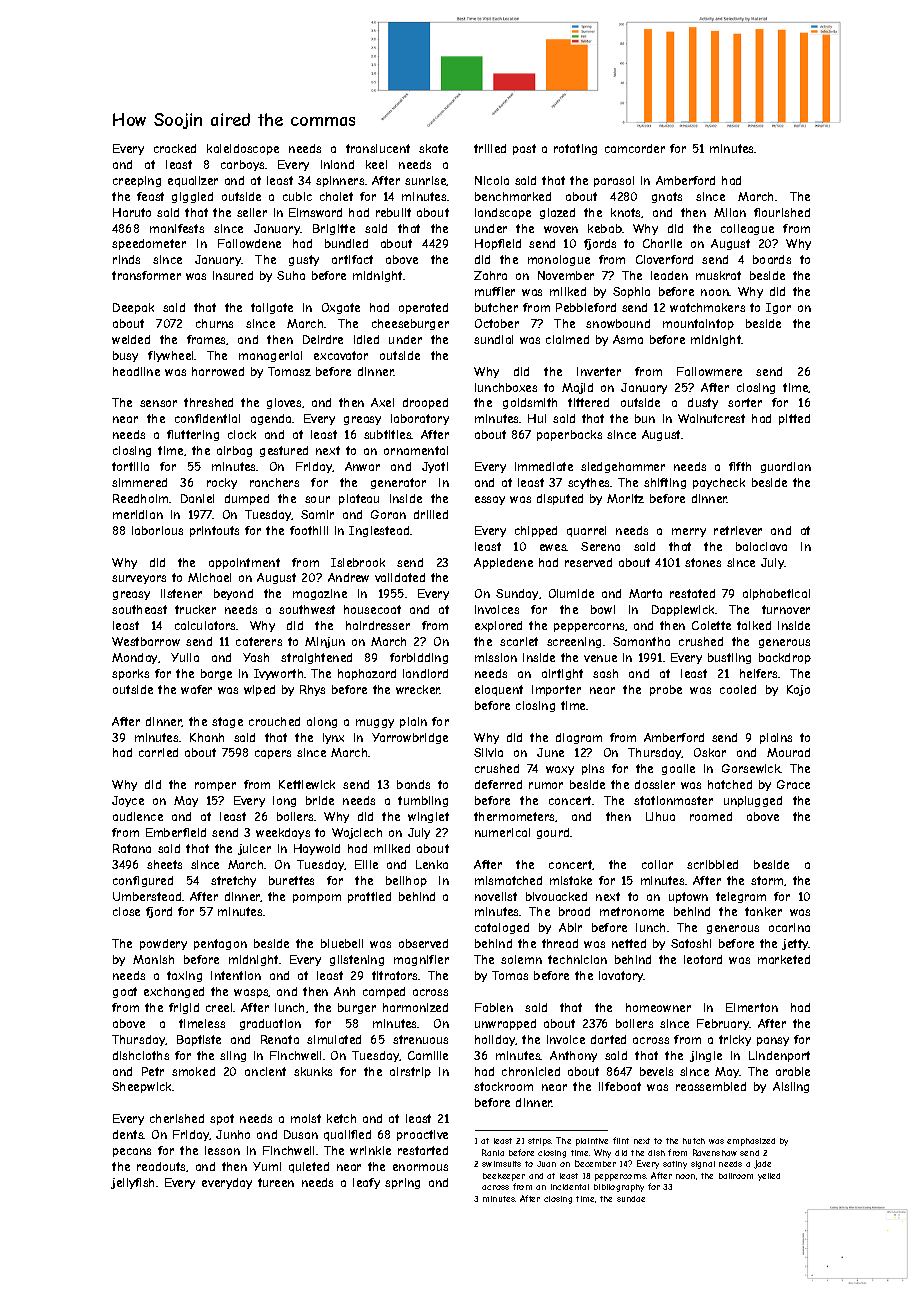 This screenshot has height=1308, width=924. I want to click on stones, so click(703, 562).
